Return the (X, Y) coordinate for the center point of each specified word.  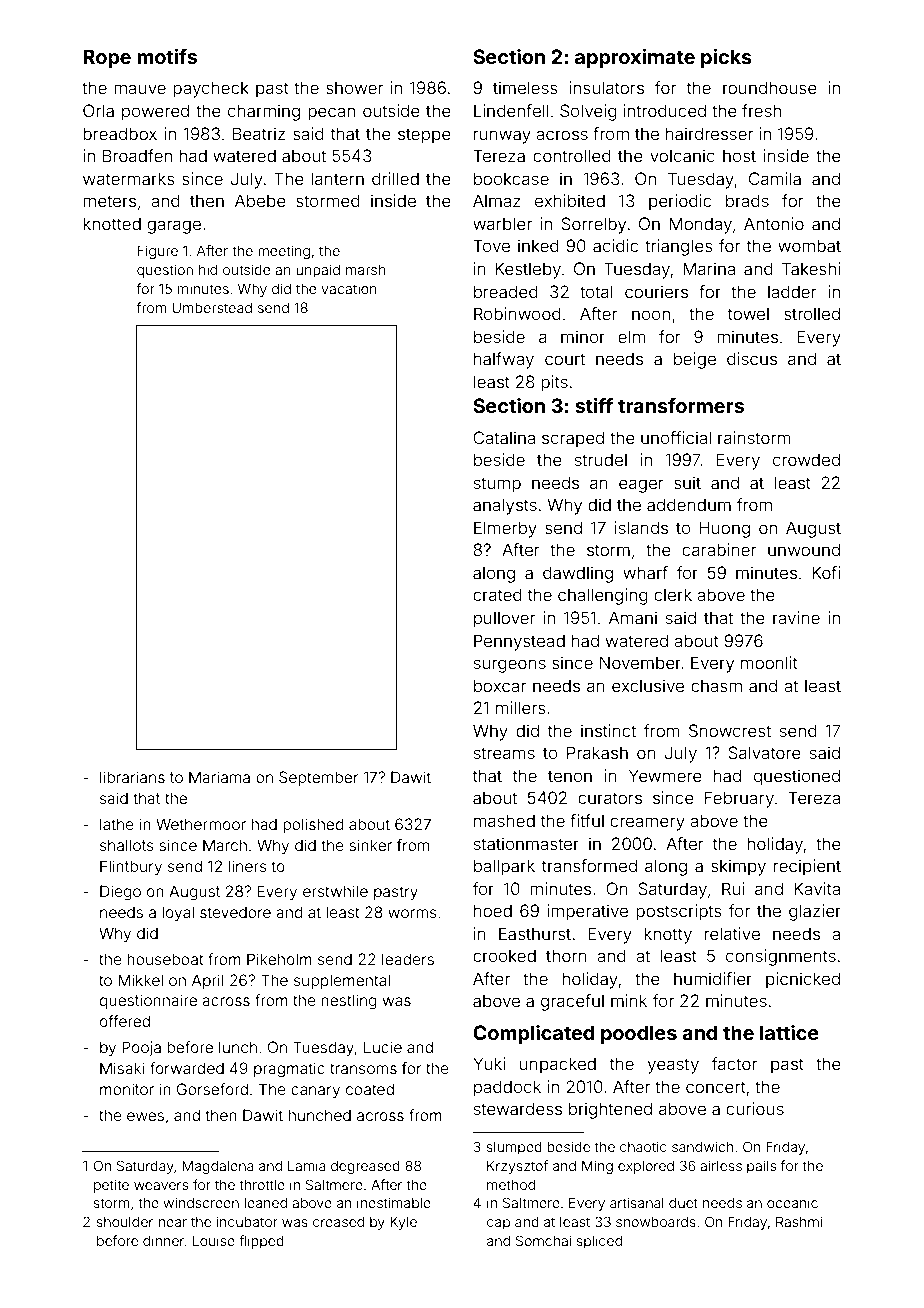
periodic (680, 202)
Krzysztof (517, 1167)
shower (354, 87)
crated (497, 594)
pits (554, 383)
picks (726, 58)
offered (125, 1021)
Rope (107, 58)
